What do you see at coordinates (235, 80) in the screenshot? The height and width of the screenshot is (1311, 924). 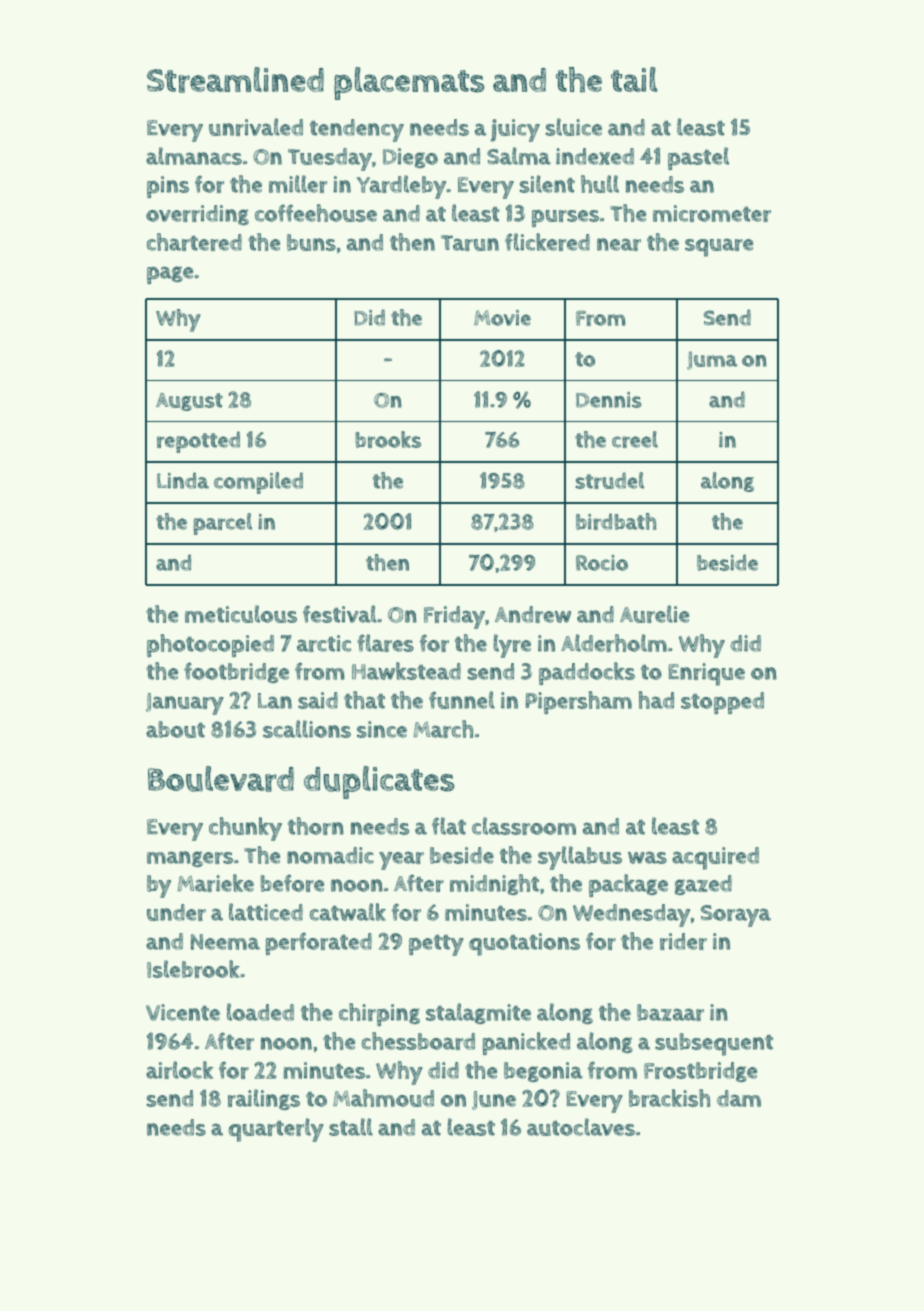 I see `Streamlined` at bounding box center [235, 80].
